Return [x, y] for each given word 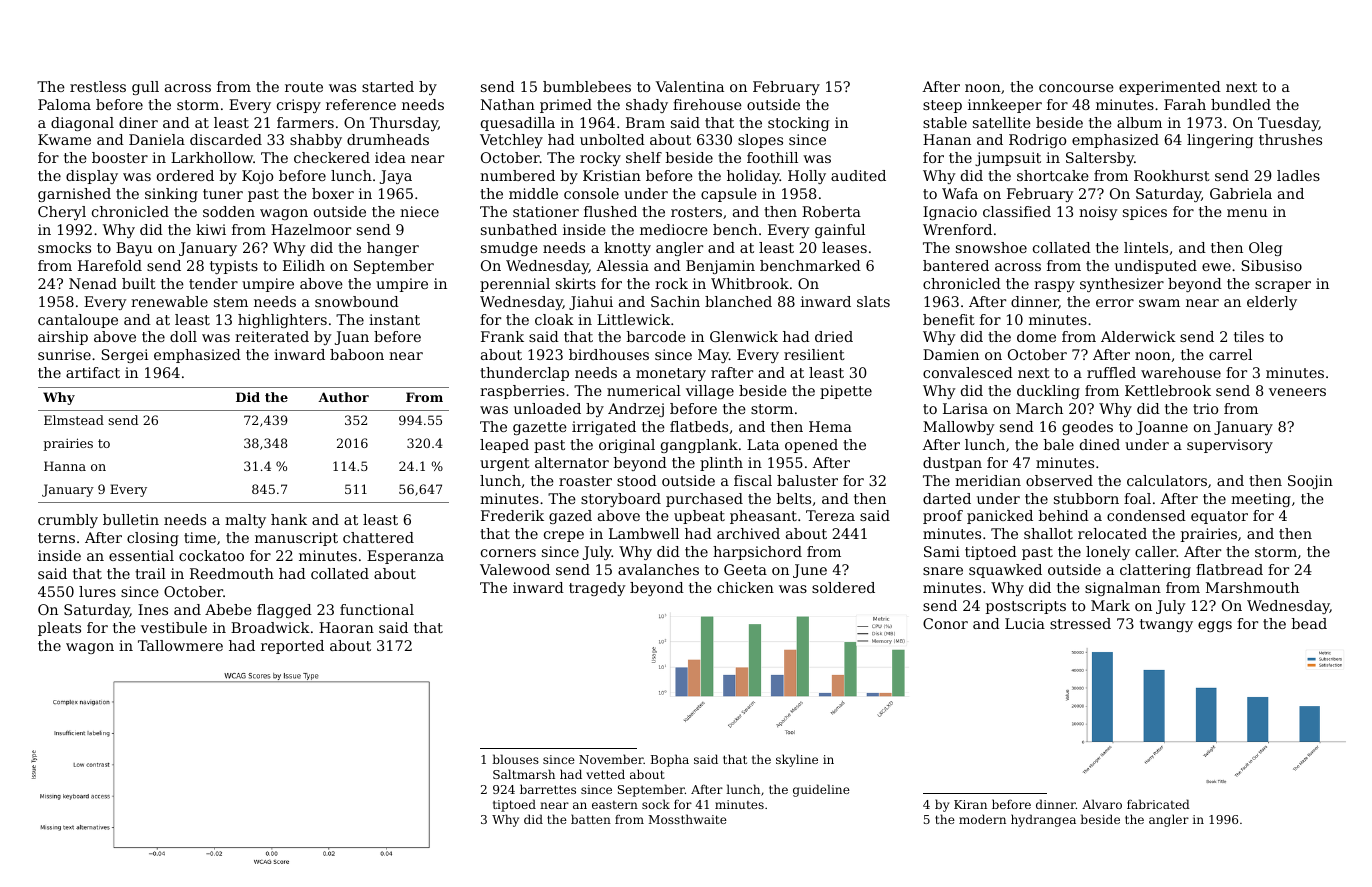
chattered [378, 537]
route [304, 87]
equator [1219, 517]
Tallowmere [180, 645]
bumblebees [587, 86]
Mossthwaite [687, 819]
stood [637, 480]
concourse [1076, 88]
